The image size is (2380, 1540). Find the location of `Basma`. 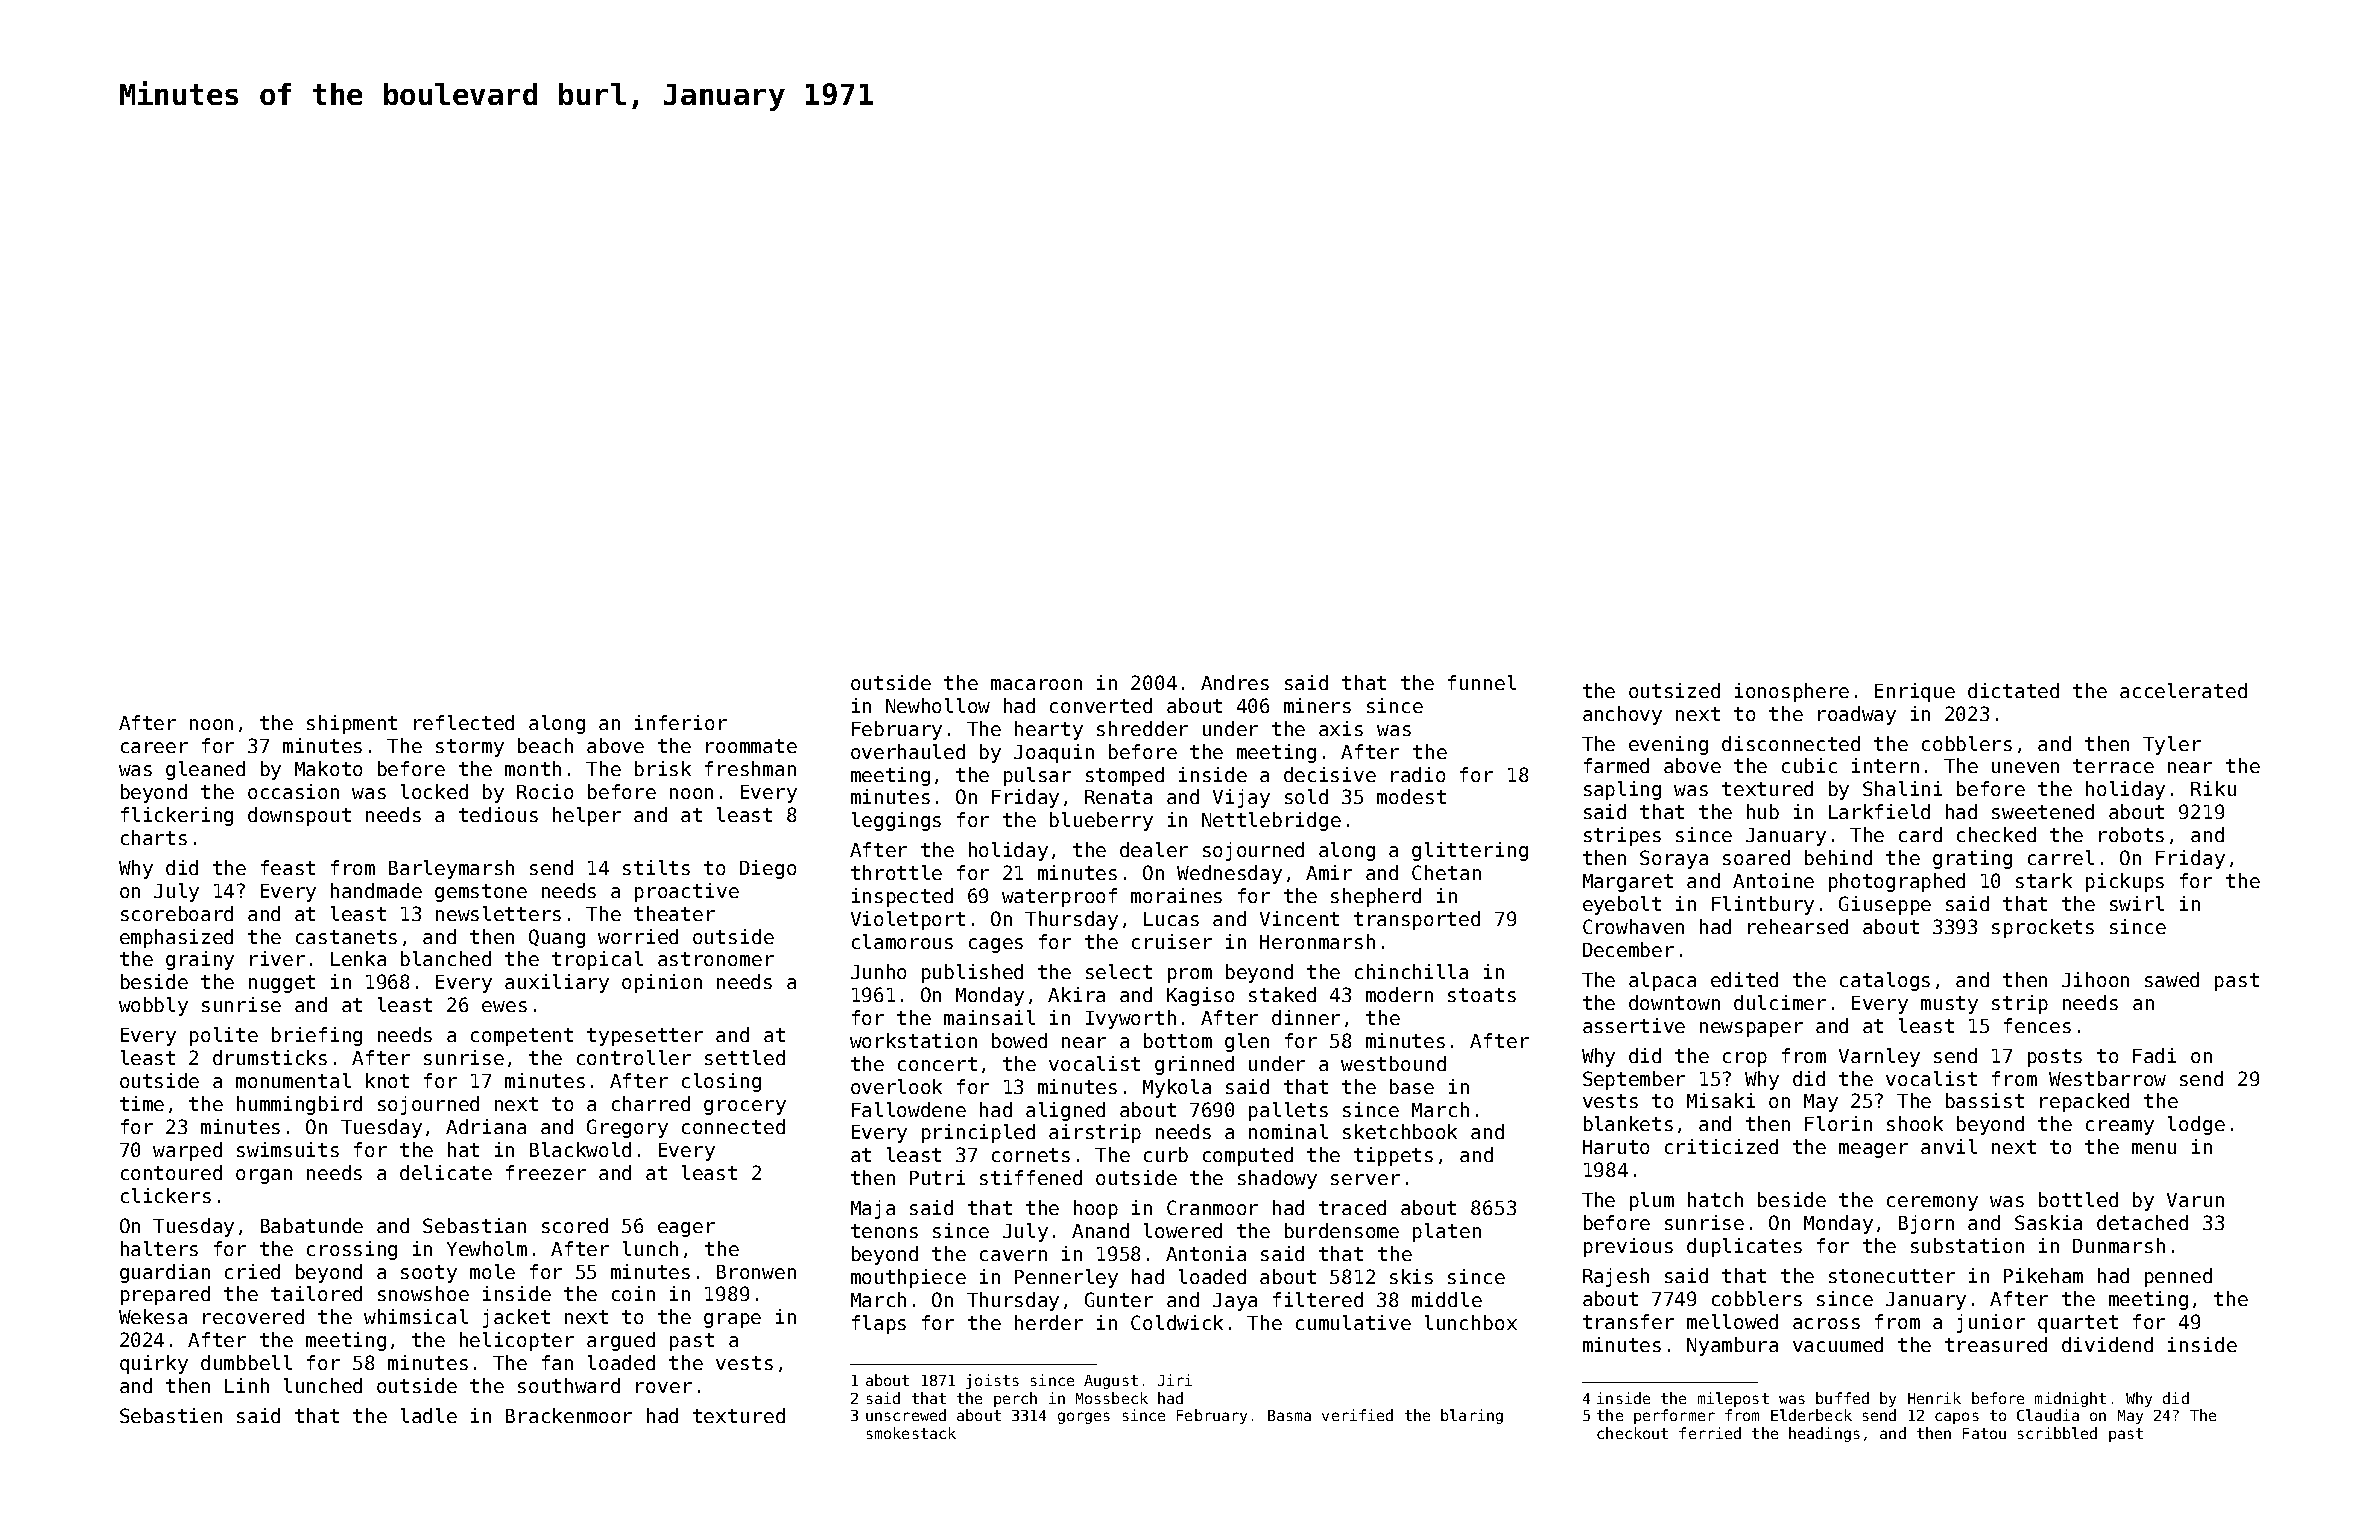

Basma is located at coordinates (1289, 1415).
